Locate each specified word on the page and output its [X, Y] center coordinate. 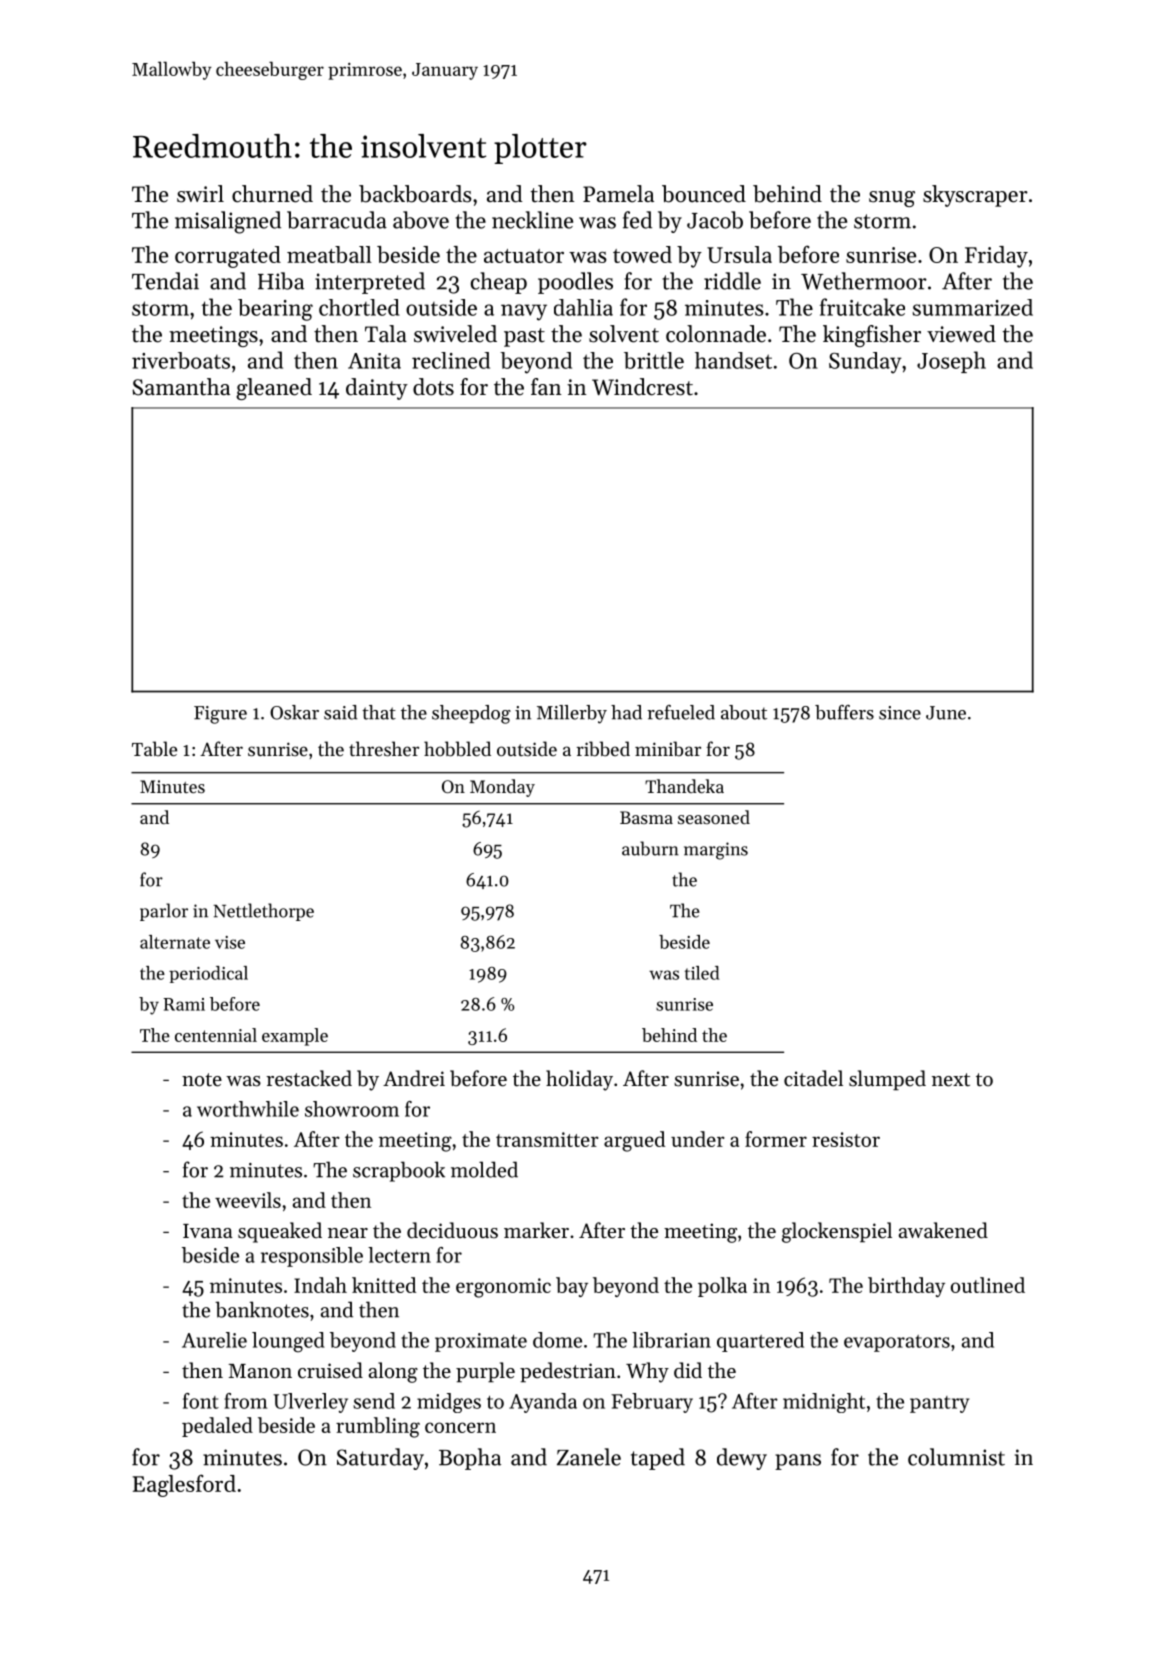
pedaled [217, 1427]
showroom [352, 1109]
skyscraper [975, 196]
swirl [200, 194]
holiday [579, 1080]
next [951, 1080]
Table [154, 748]
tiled [702, 973]
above [421, 220]
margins [716, 851]
